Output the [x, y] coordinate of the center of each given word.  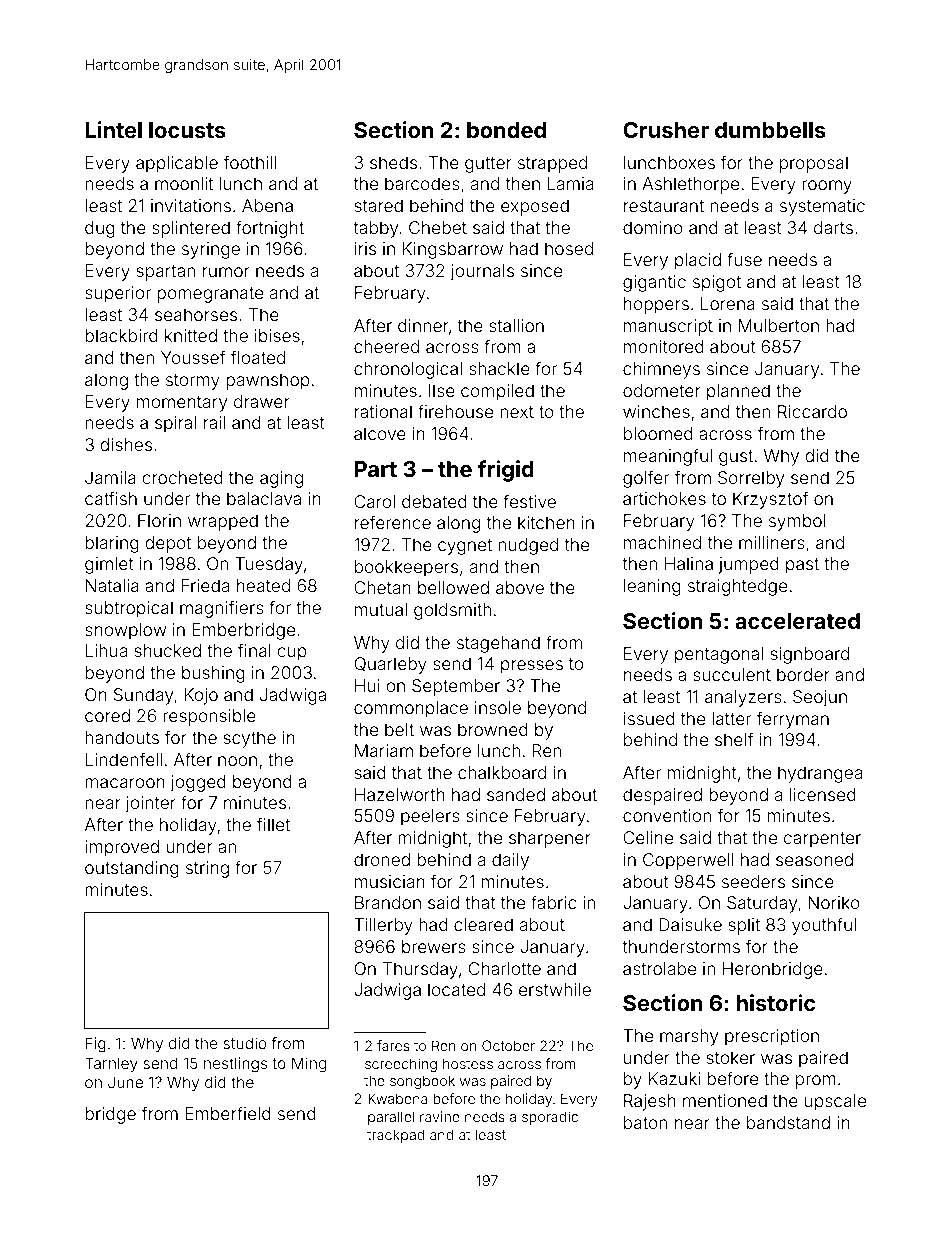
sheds [393, 162]
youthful [824, 926]
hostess [468, 1063]
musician [390, 881]
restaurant [664, 206]
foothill [250, 162]
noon [237, 761]
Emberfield [228, 1113]
